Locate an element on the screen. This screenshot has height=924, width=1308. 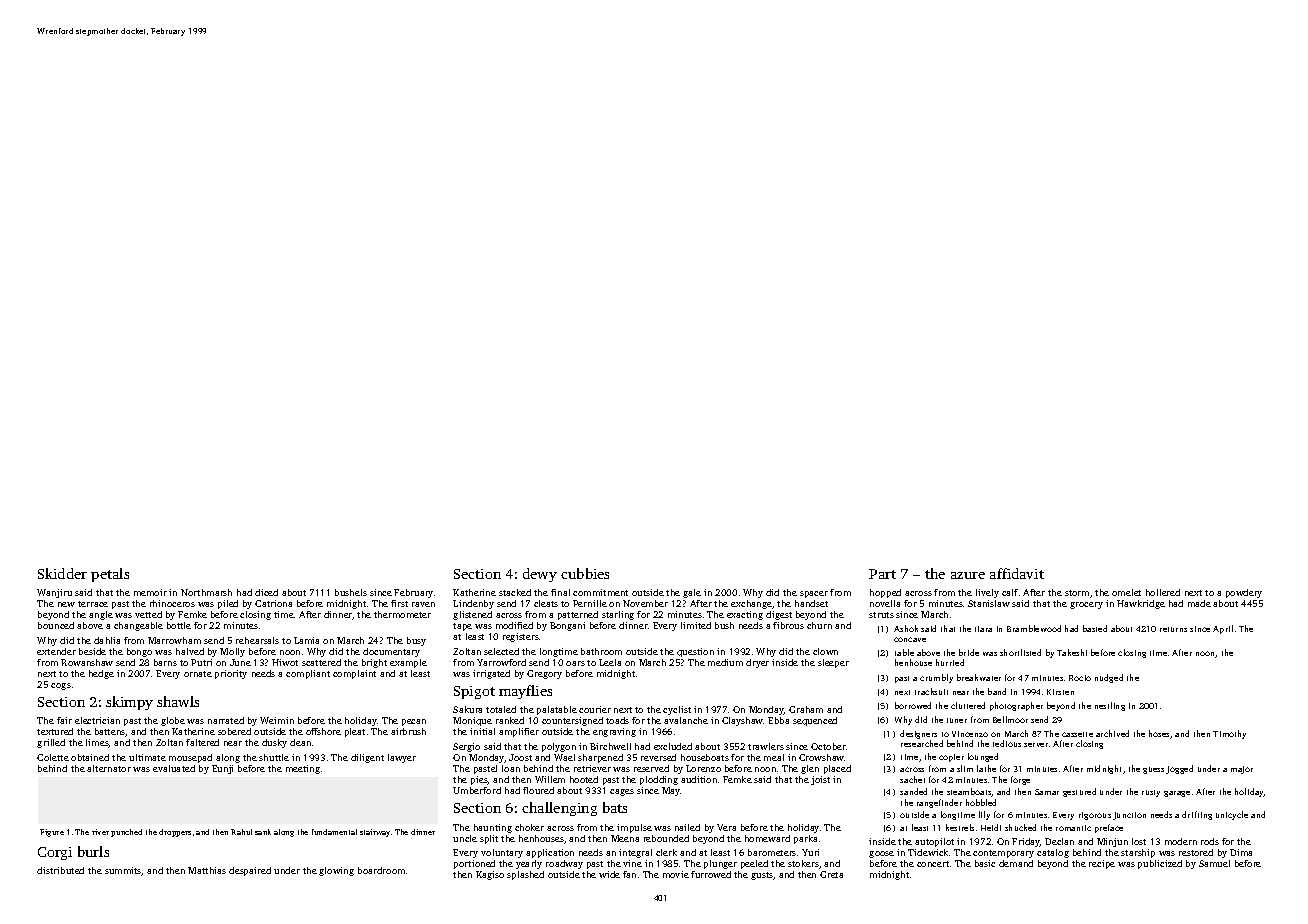
sachet is located at coordinates (912, 779).
